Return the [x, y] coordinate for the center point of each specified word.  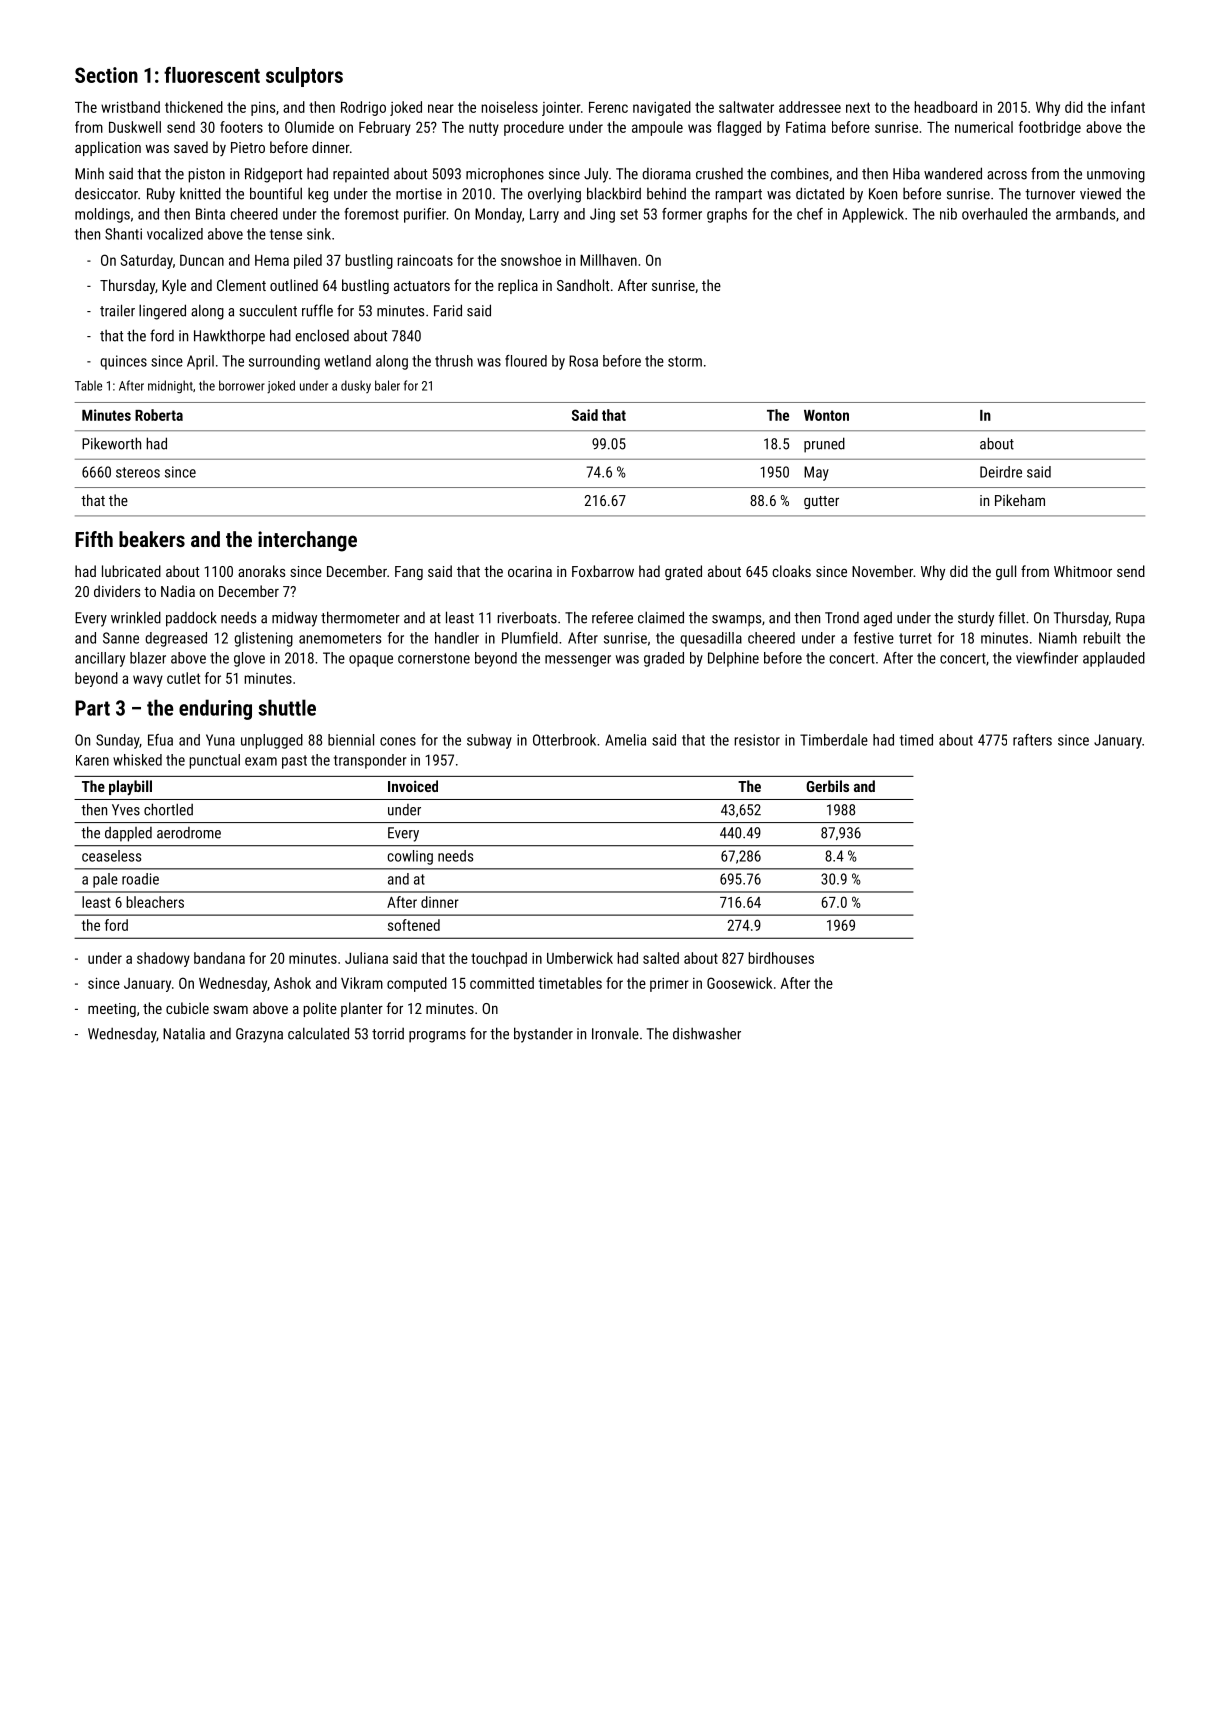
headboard [945, 107]
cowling [410, 857]
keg [318, 195]
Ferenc [608, 107]
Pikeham [1020, 500]
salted [661, 958]
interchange [307, 541]
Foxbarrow [603, 571]
